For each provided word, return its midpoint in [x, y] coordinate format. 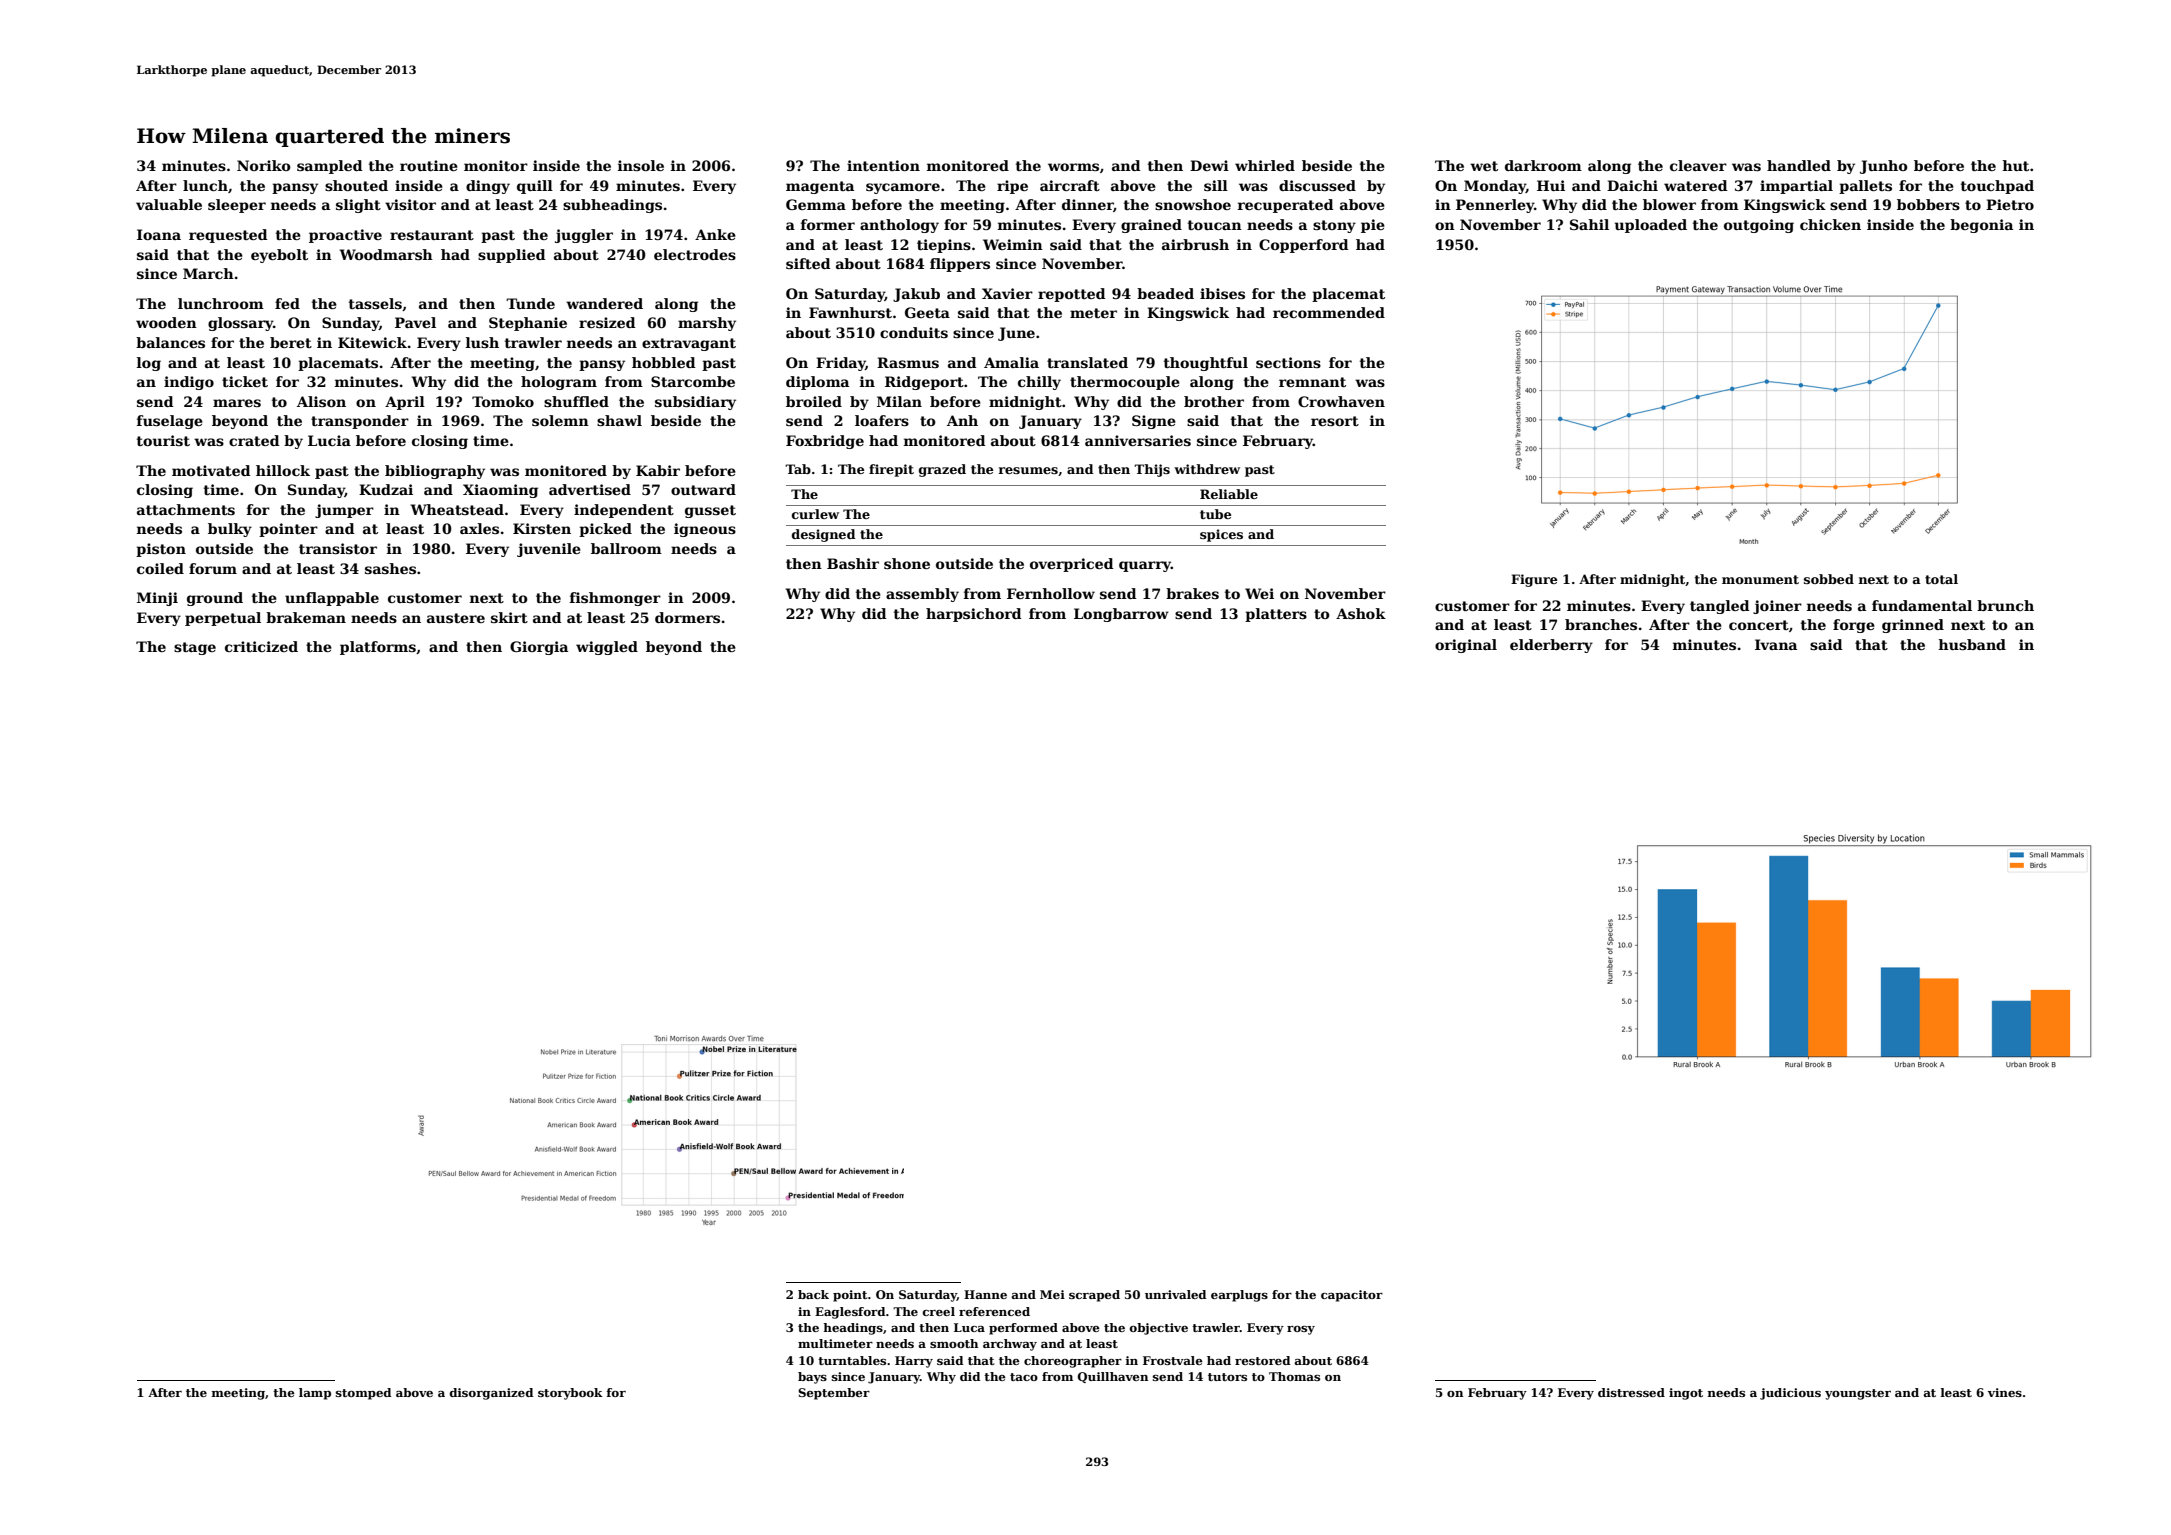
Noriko [264, 165]
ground [215, 599]
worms [1073, 167]
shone [907, 563]
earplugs [1239, 1296]
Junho [1884, 167]
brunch [2005, 605]
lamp [315, 1394]
